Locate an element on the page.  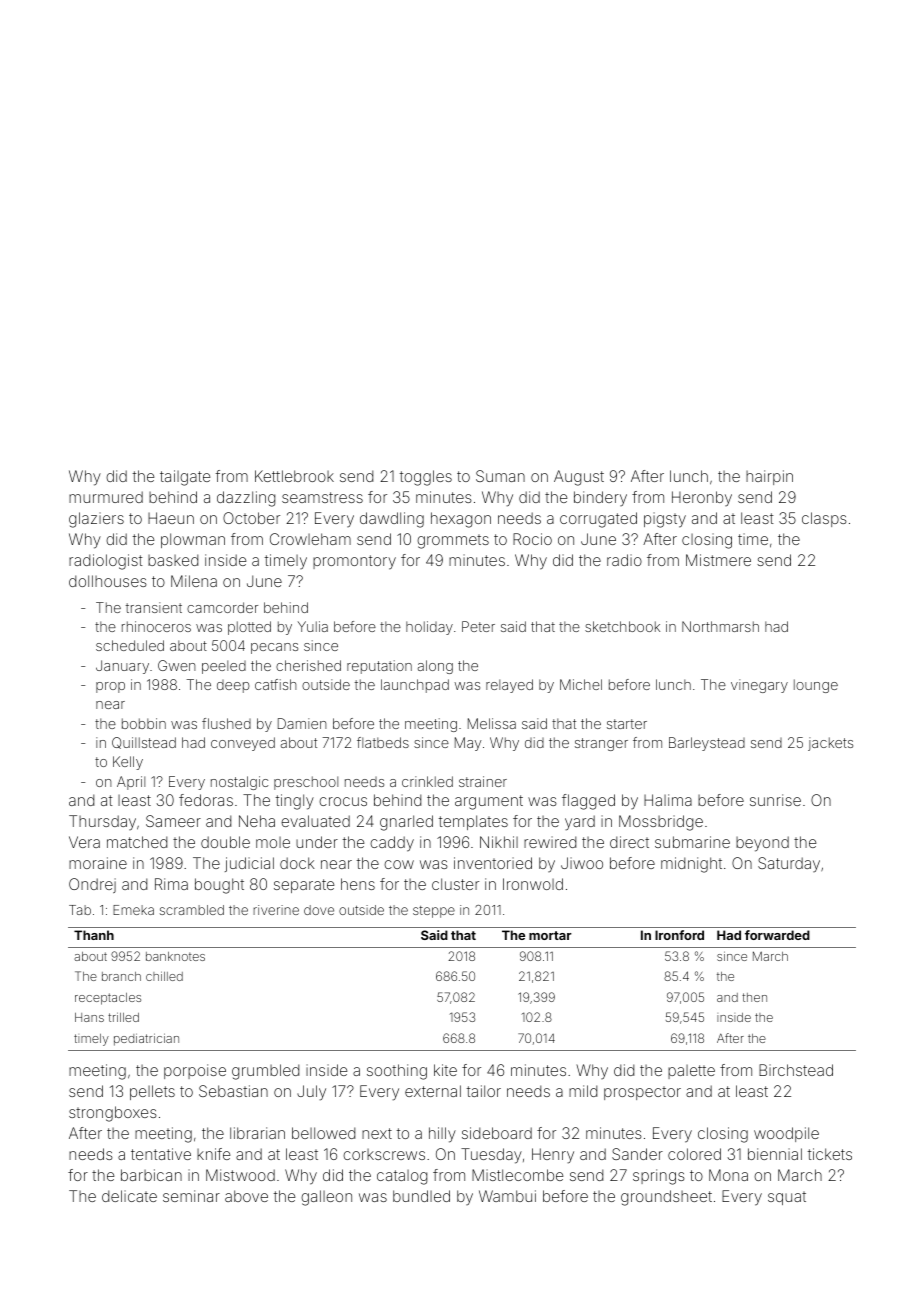
bellowed is located at coordinates (323, 1133).
